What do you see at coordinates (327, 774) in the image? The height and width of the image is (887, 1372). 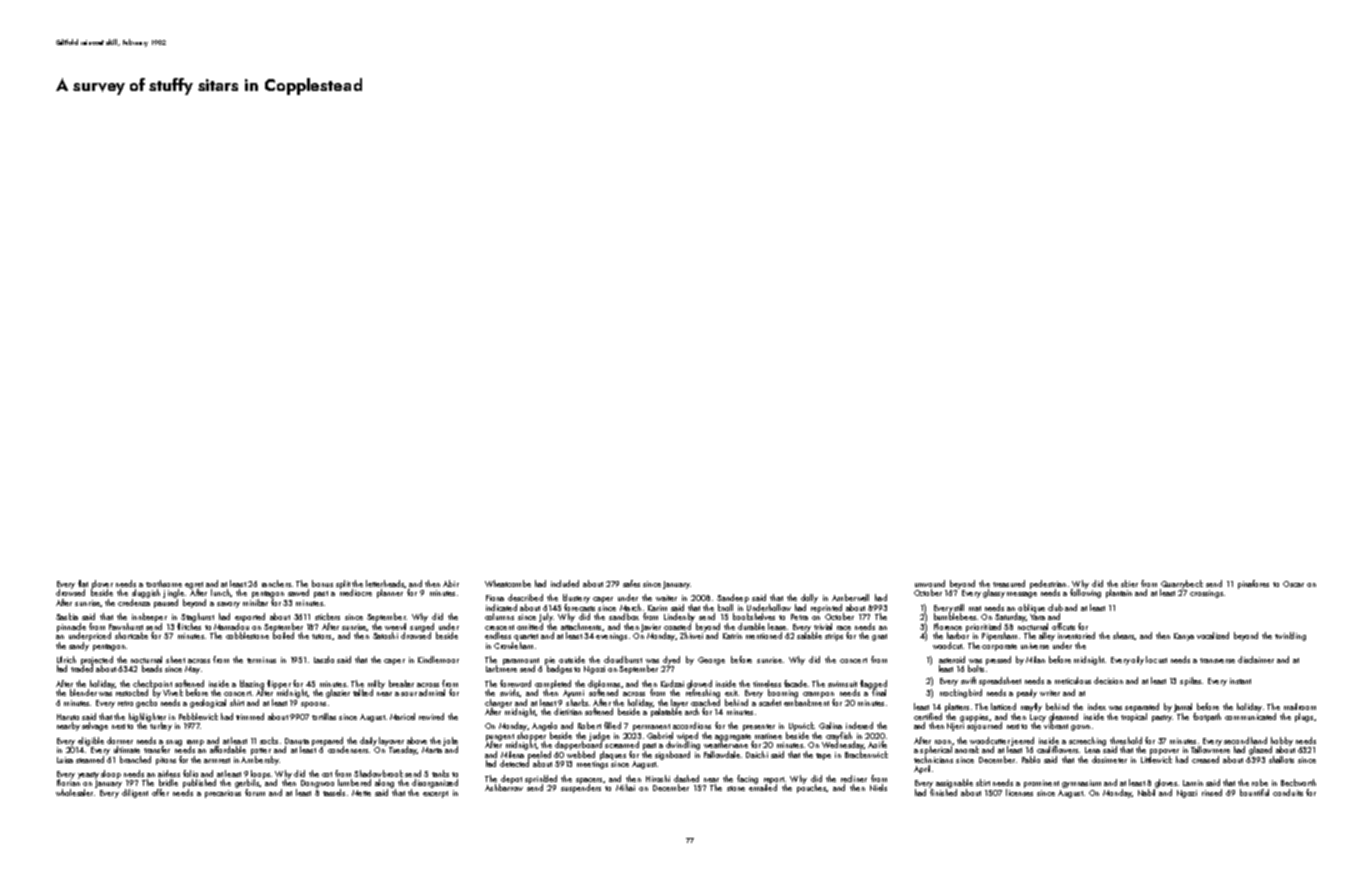 I see `cot` at bounding box center [327, 774].
